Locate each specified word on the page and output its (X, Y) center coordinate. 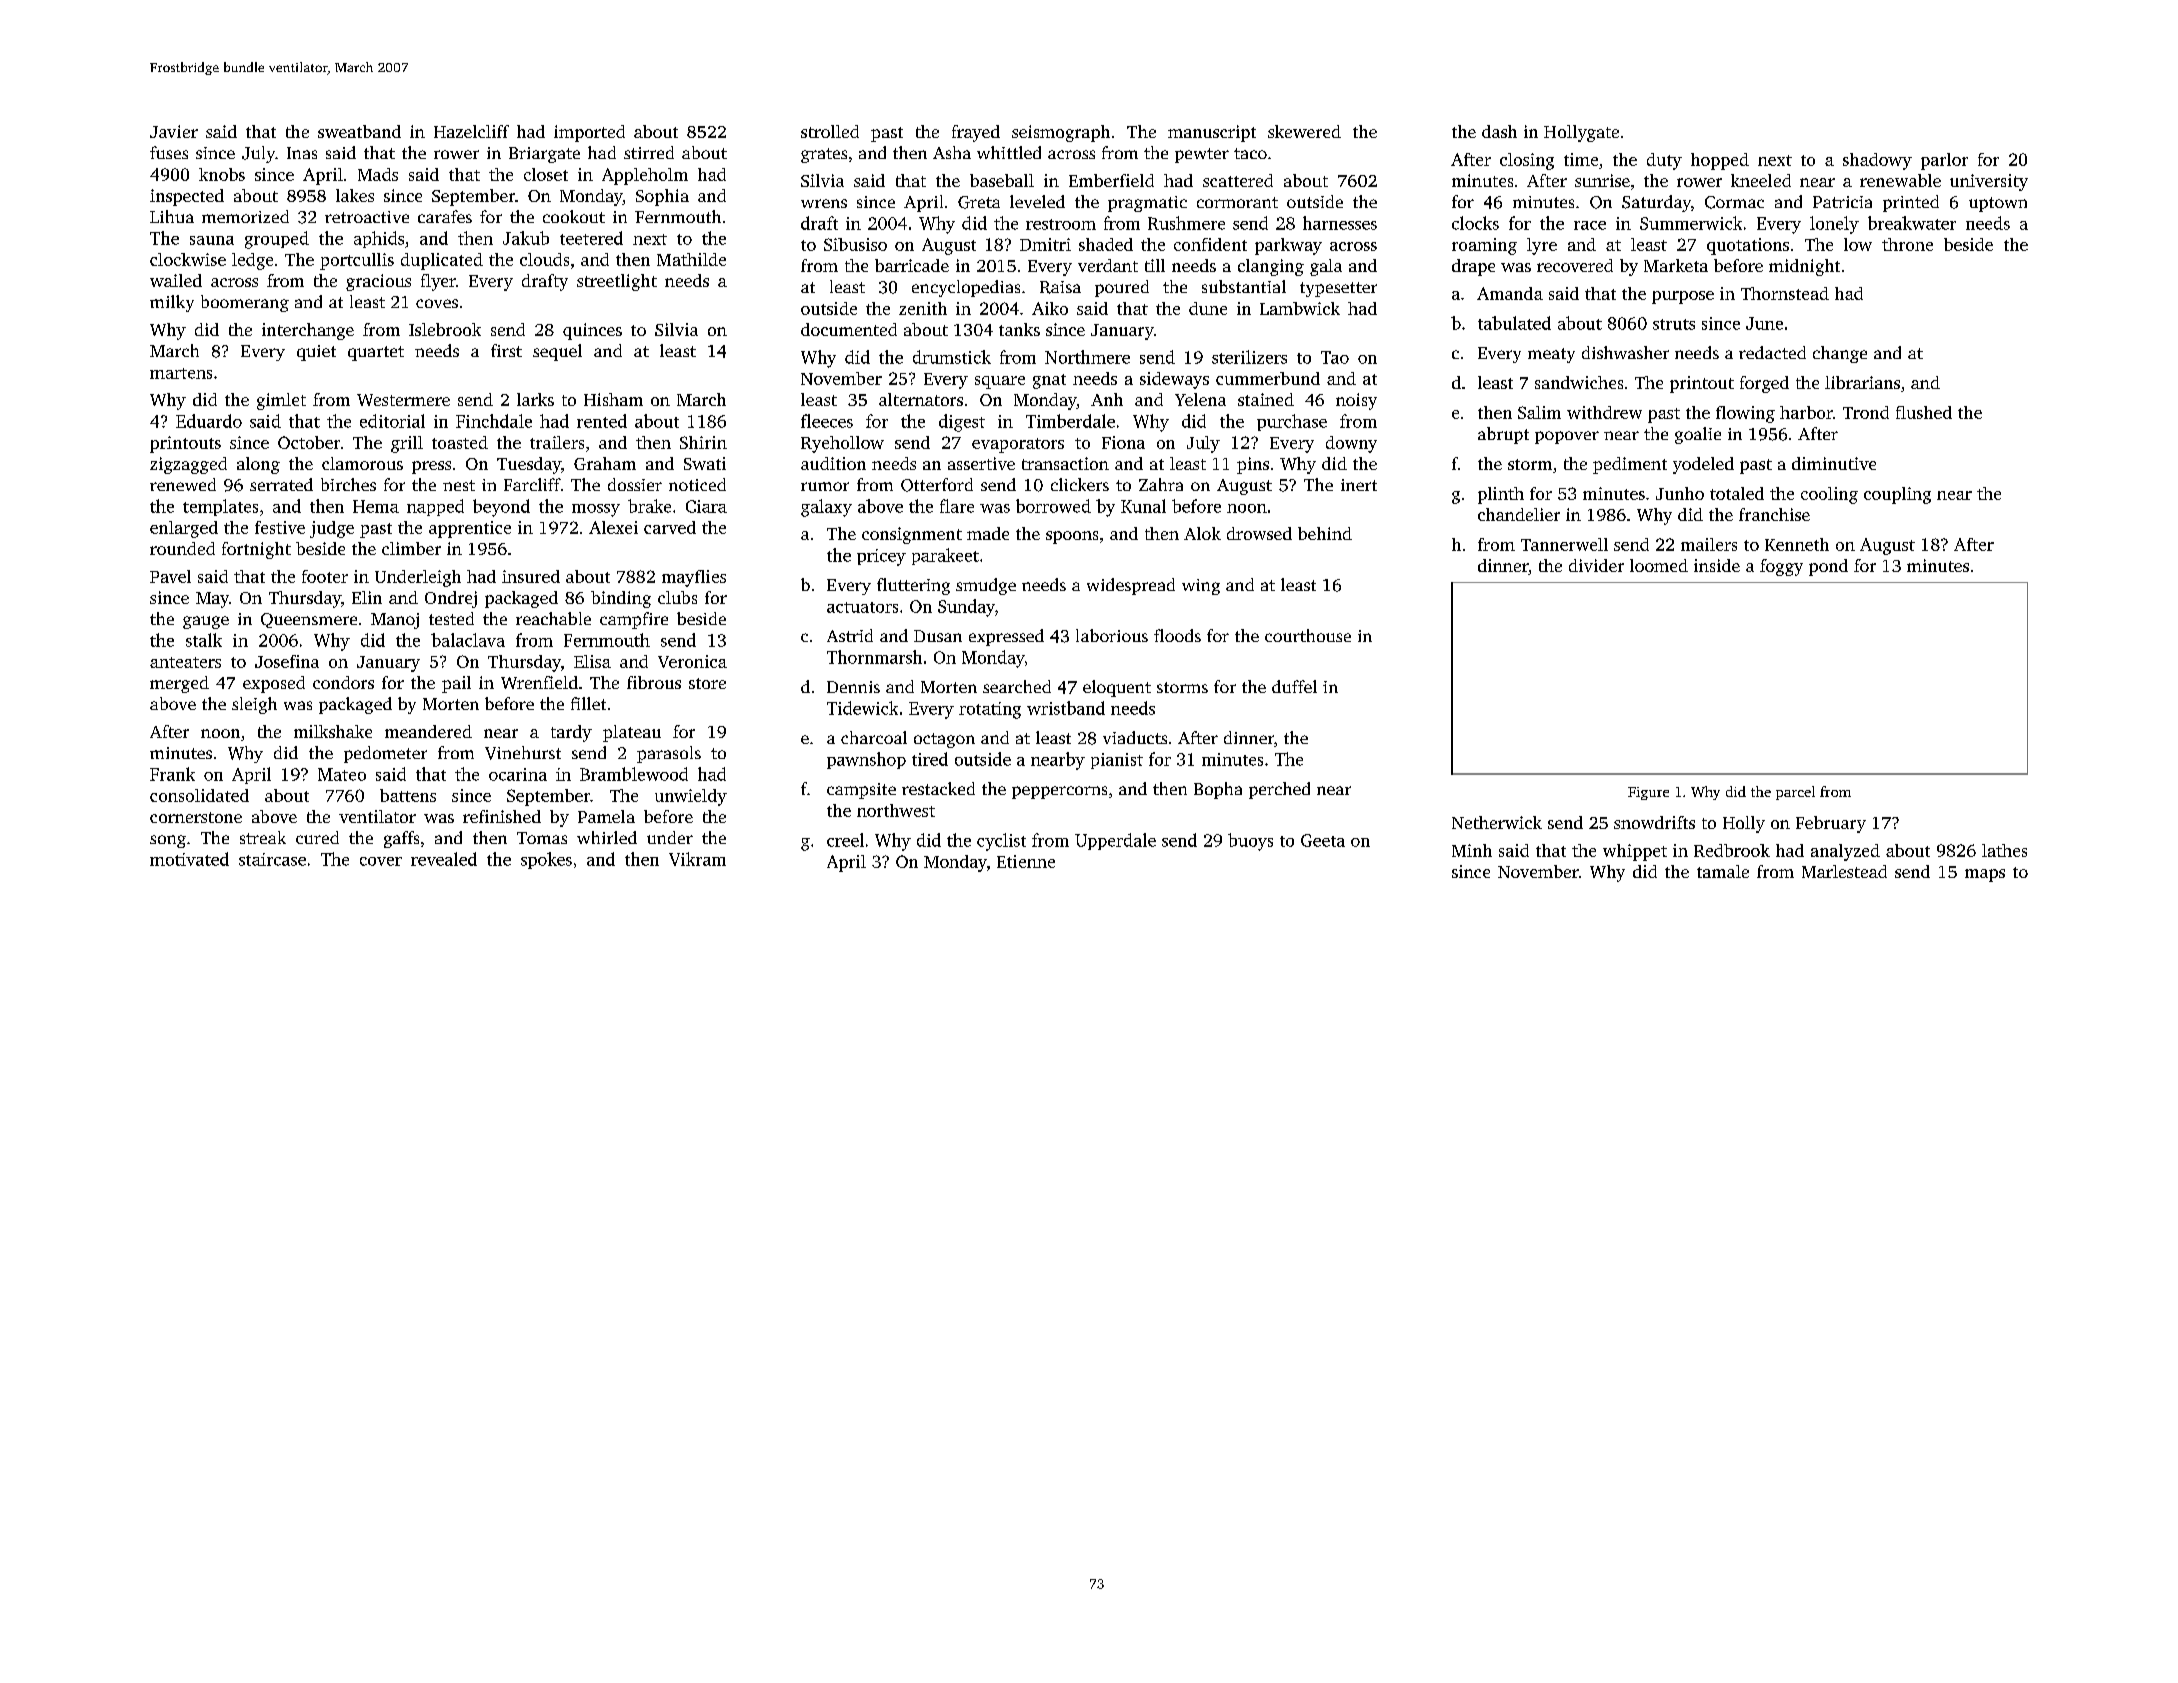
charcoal (874, 737)
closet (546, 174)
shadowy (1877, 161)
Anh (1107, 399)
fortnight (256, 550)
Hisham (613, 399)
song (168, 841)
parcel (1795, 793)
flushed (1924, 412)
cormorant (1237, 202)
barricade (912, 265)
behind (1325, 533)
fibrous (654, 682)
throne (1907, 244)
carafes (445, 216)
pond (1828, 567)
